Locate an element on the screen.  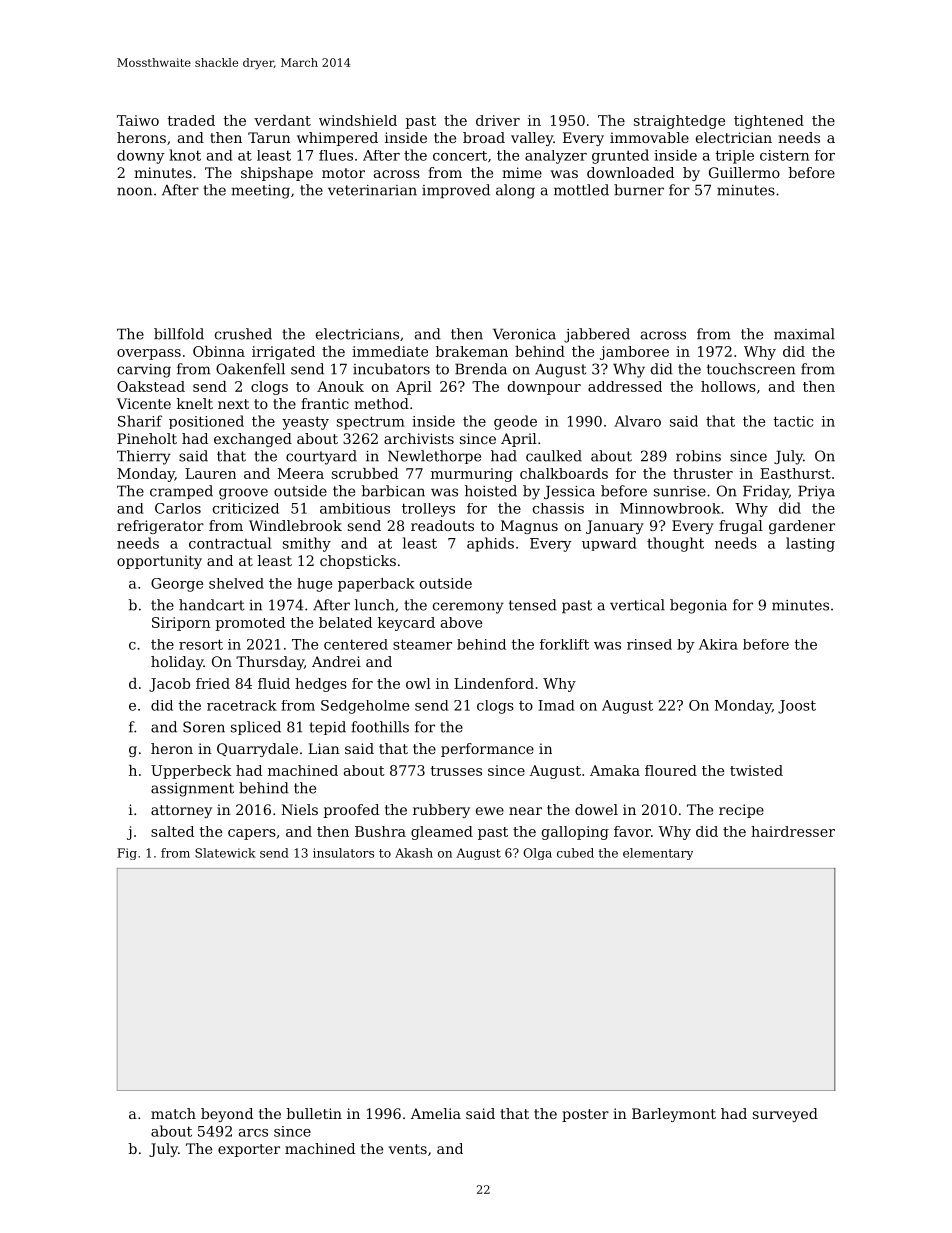
criticized is located at coordinates (246, 508).
